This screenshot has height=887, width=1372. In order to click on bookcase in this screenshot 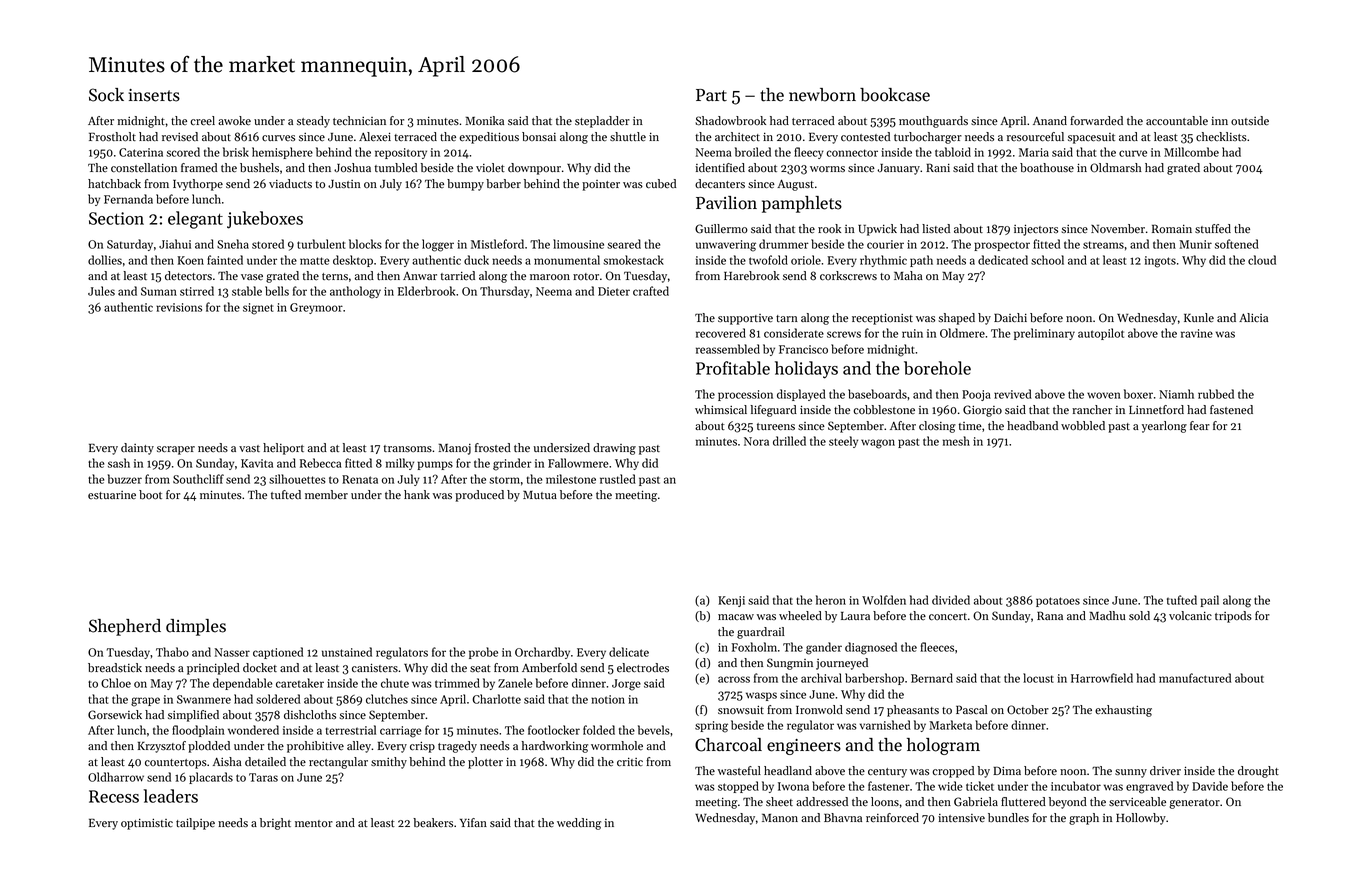, I will do `click(895, 95)`.
